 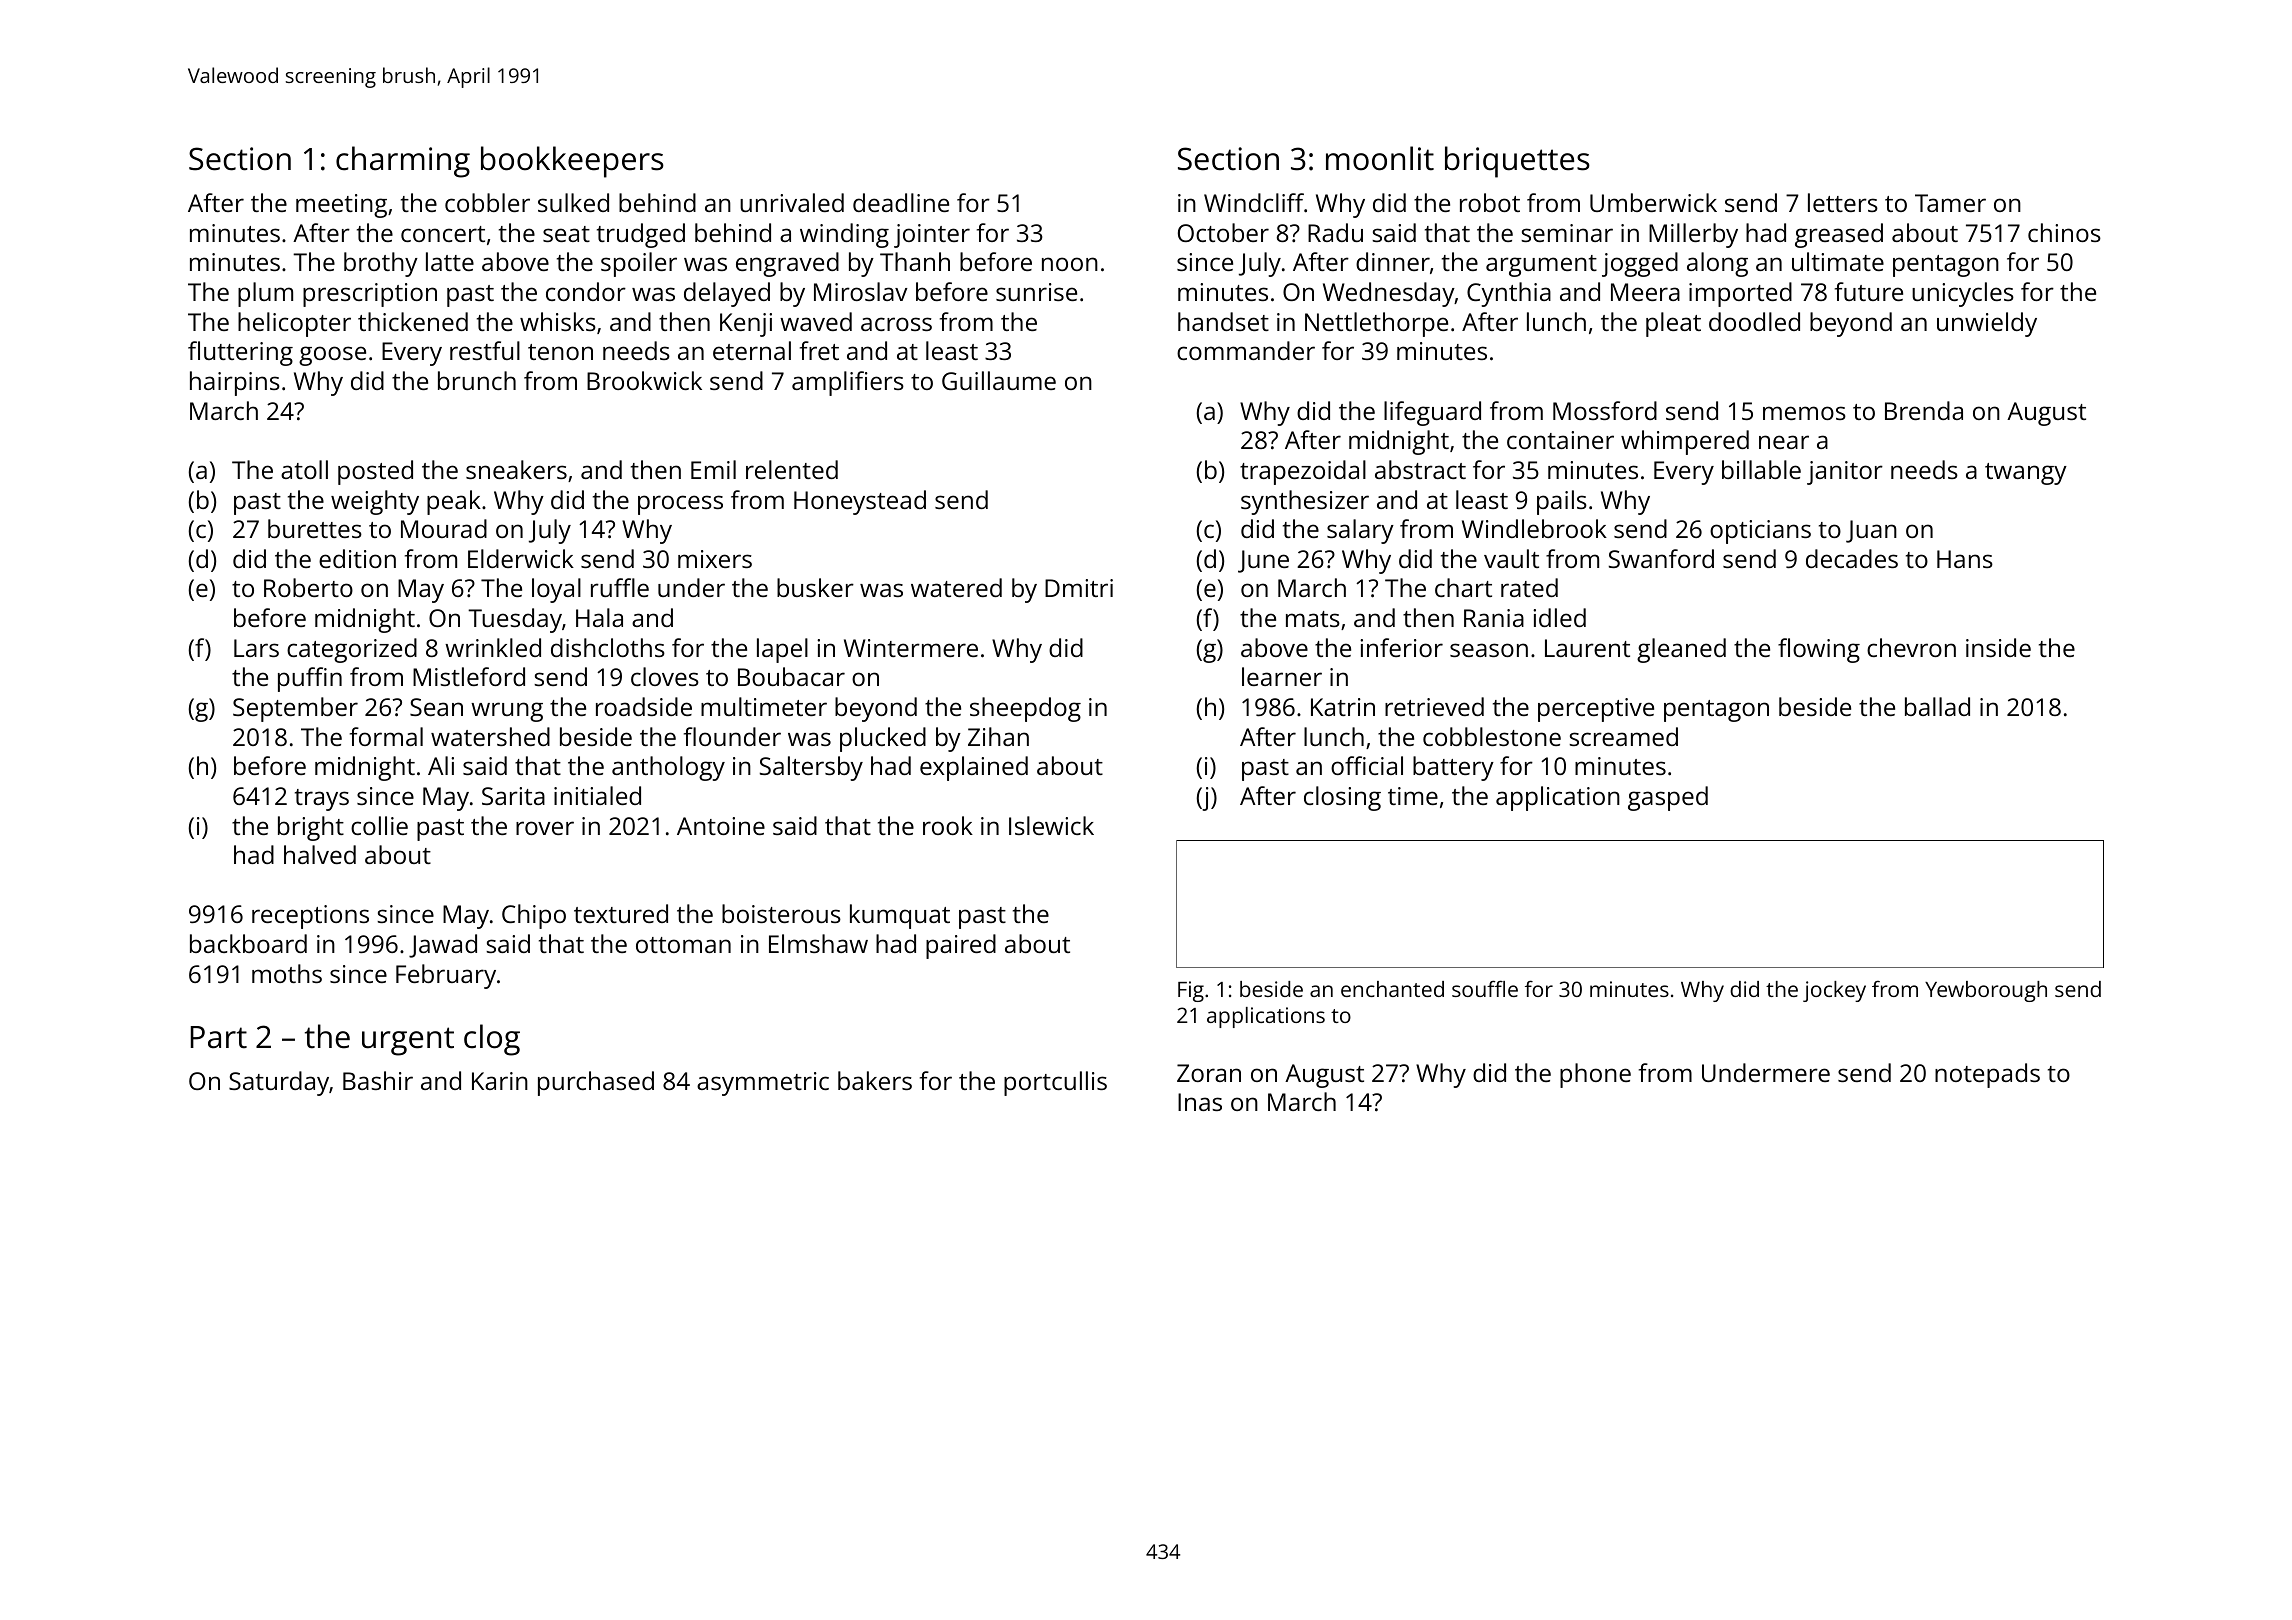 I want to click on June, so click(x=1263, y=561).
